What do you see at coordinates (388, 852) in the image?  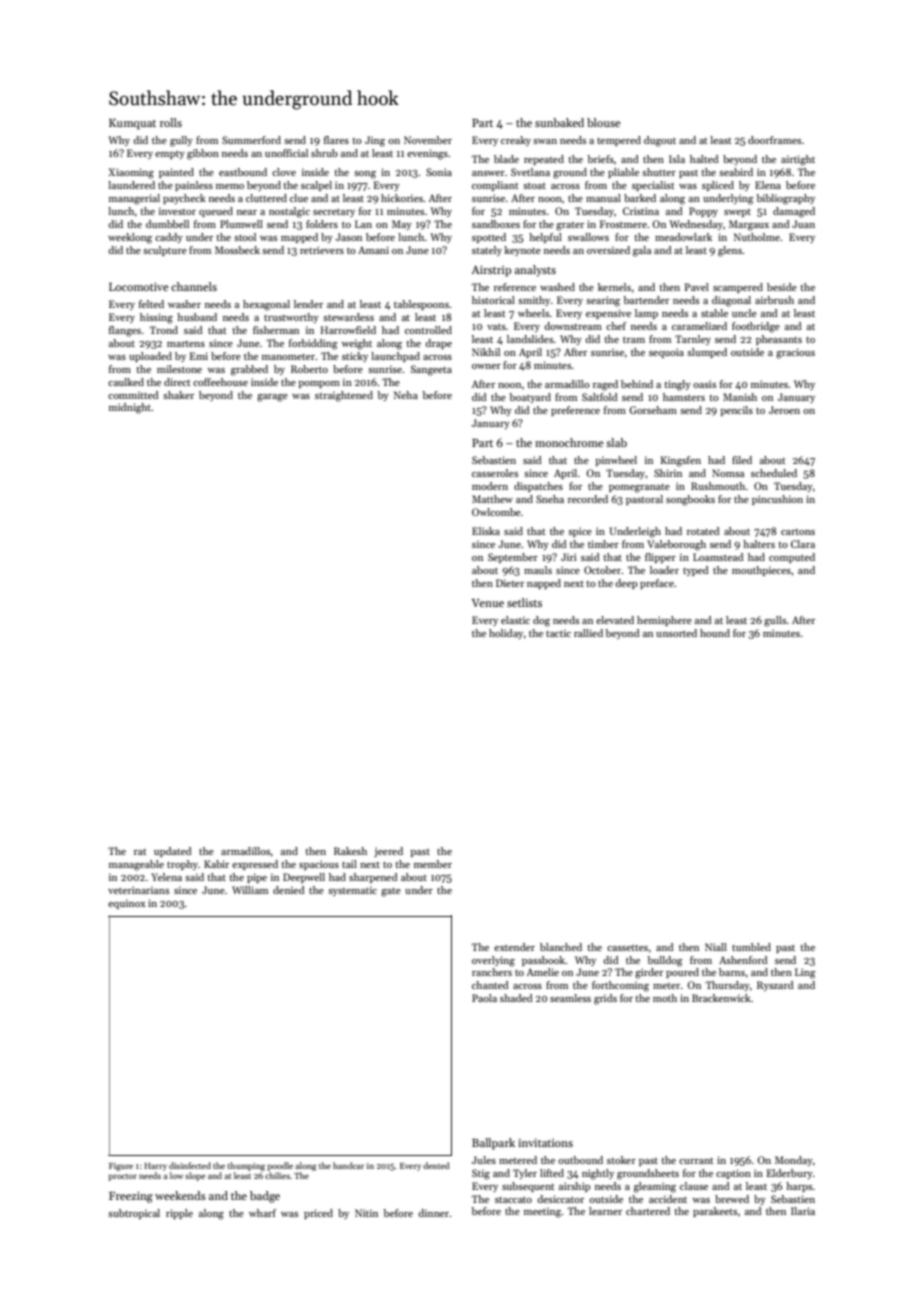 I see `jeered` at bounding box center [388, 852].
